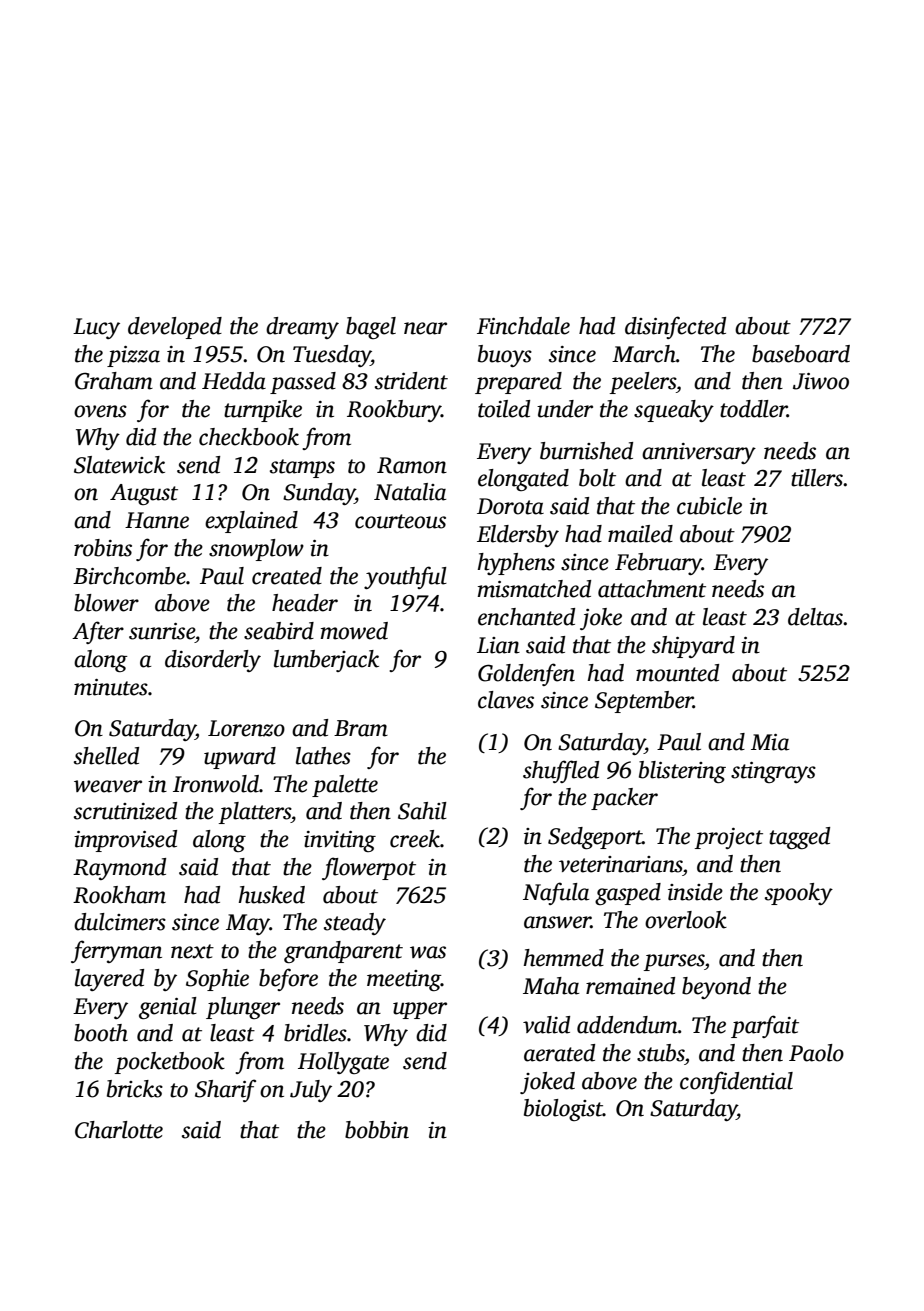 The width and height of the page is (924, 1311). I want to click on purses, so click(674, 962).
